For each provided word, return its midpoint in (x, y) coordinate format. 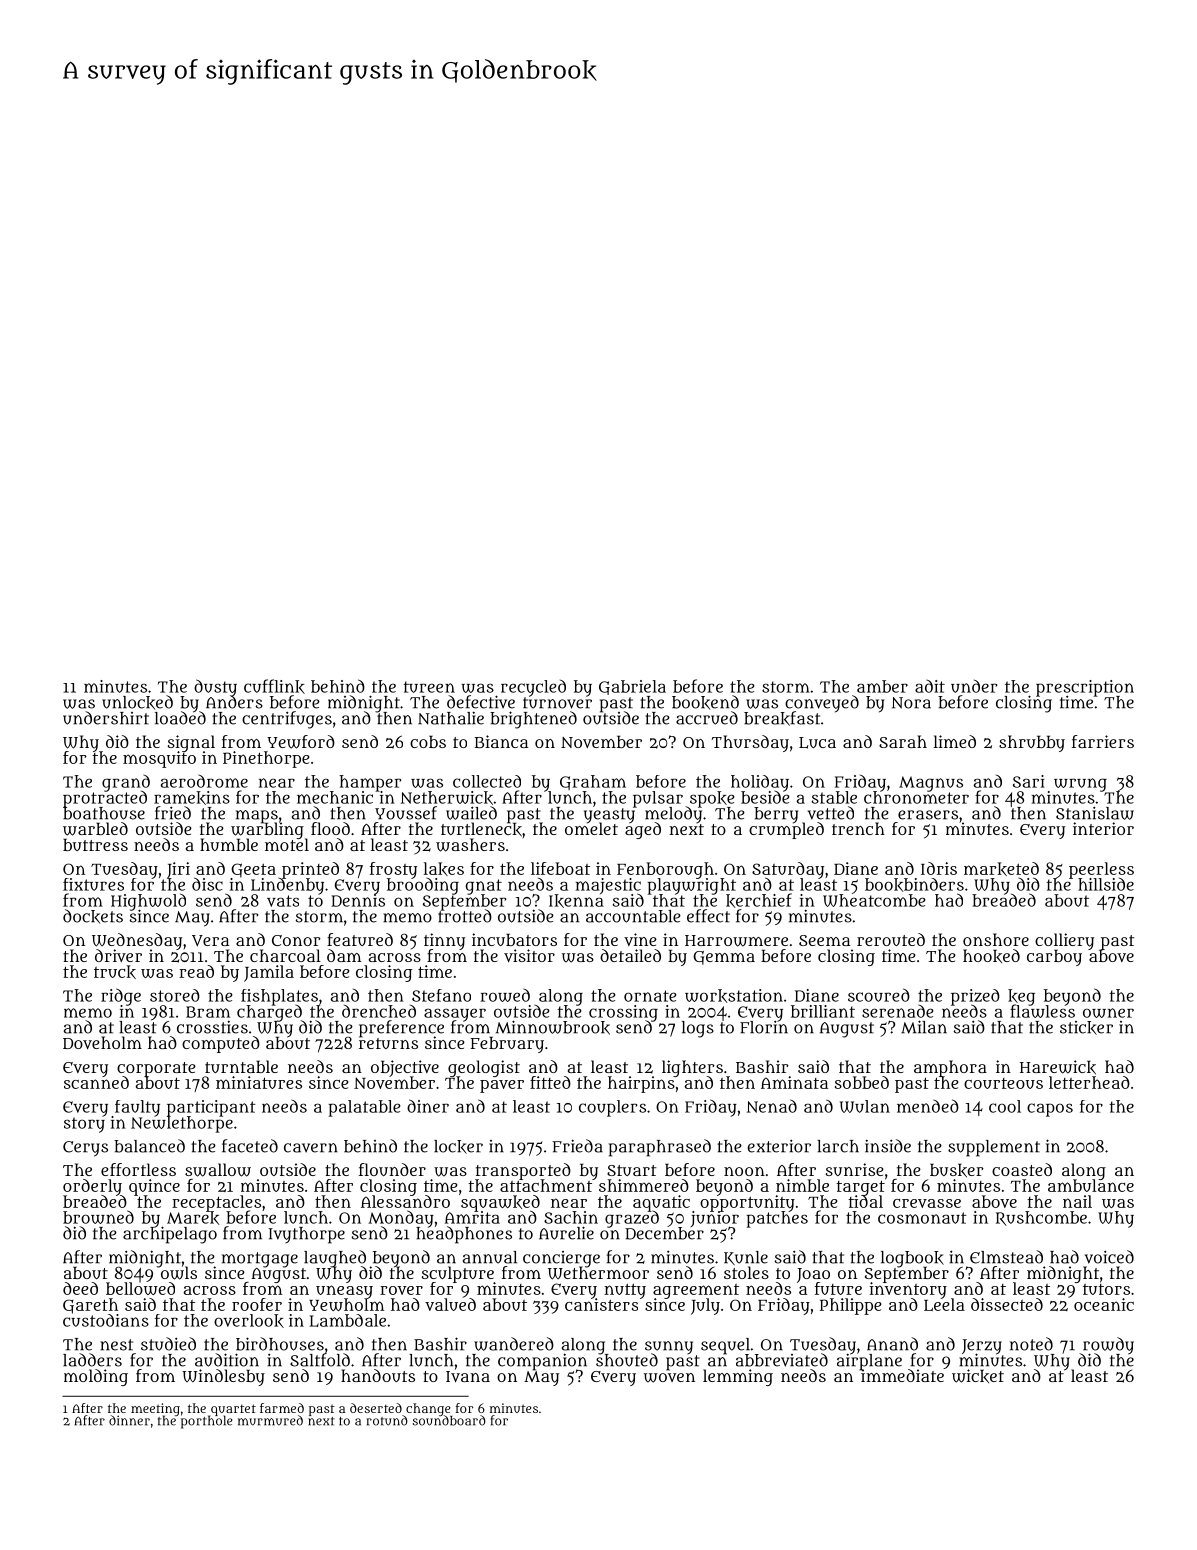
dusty (215, 687)
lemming (738, 1377)
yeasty (609, 815)
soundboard (449, 1421)
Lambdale (348, 1320)
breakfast (782, 718)
